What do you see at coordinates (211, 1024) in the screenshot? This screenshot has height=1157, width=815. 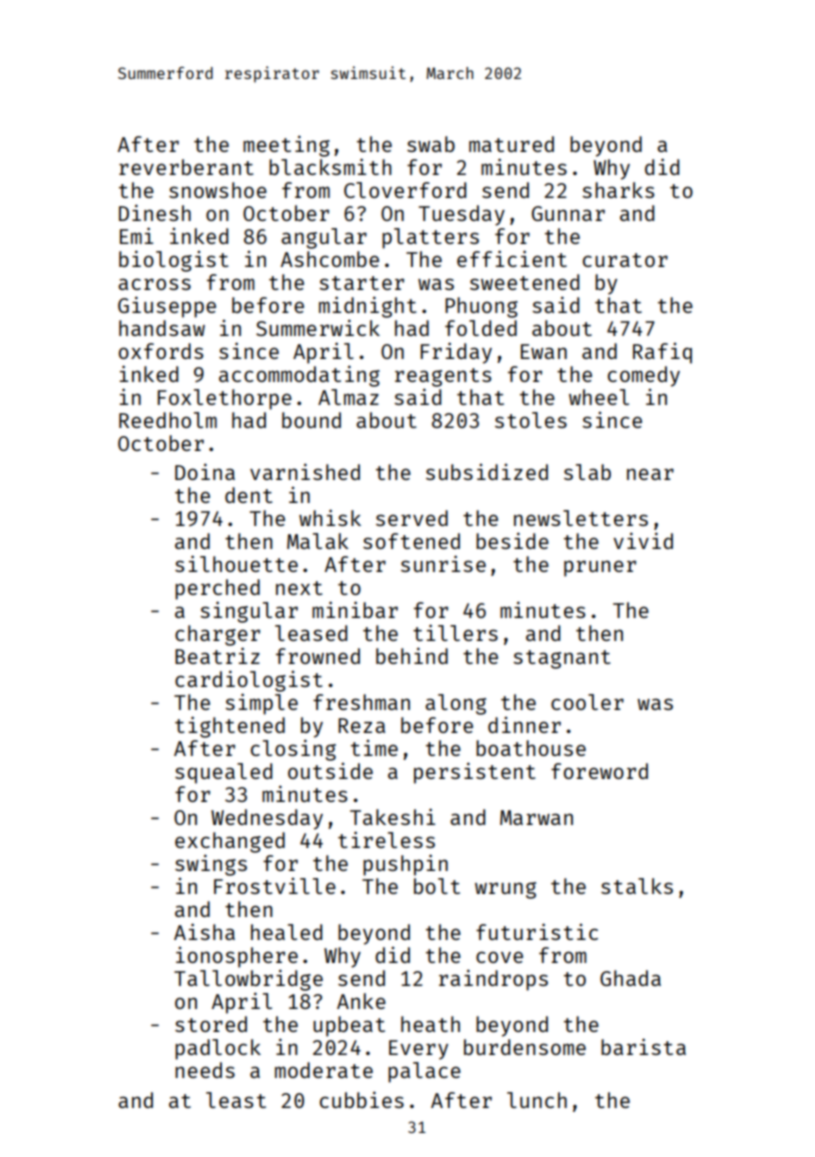 I see `stored` at bounding box center [211, 1024].
